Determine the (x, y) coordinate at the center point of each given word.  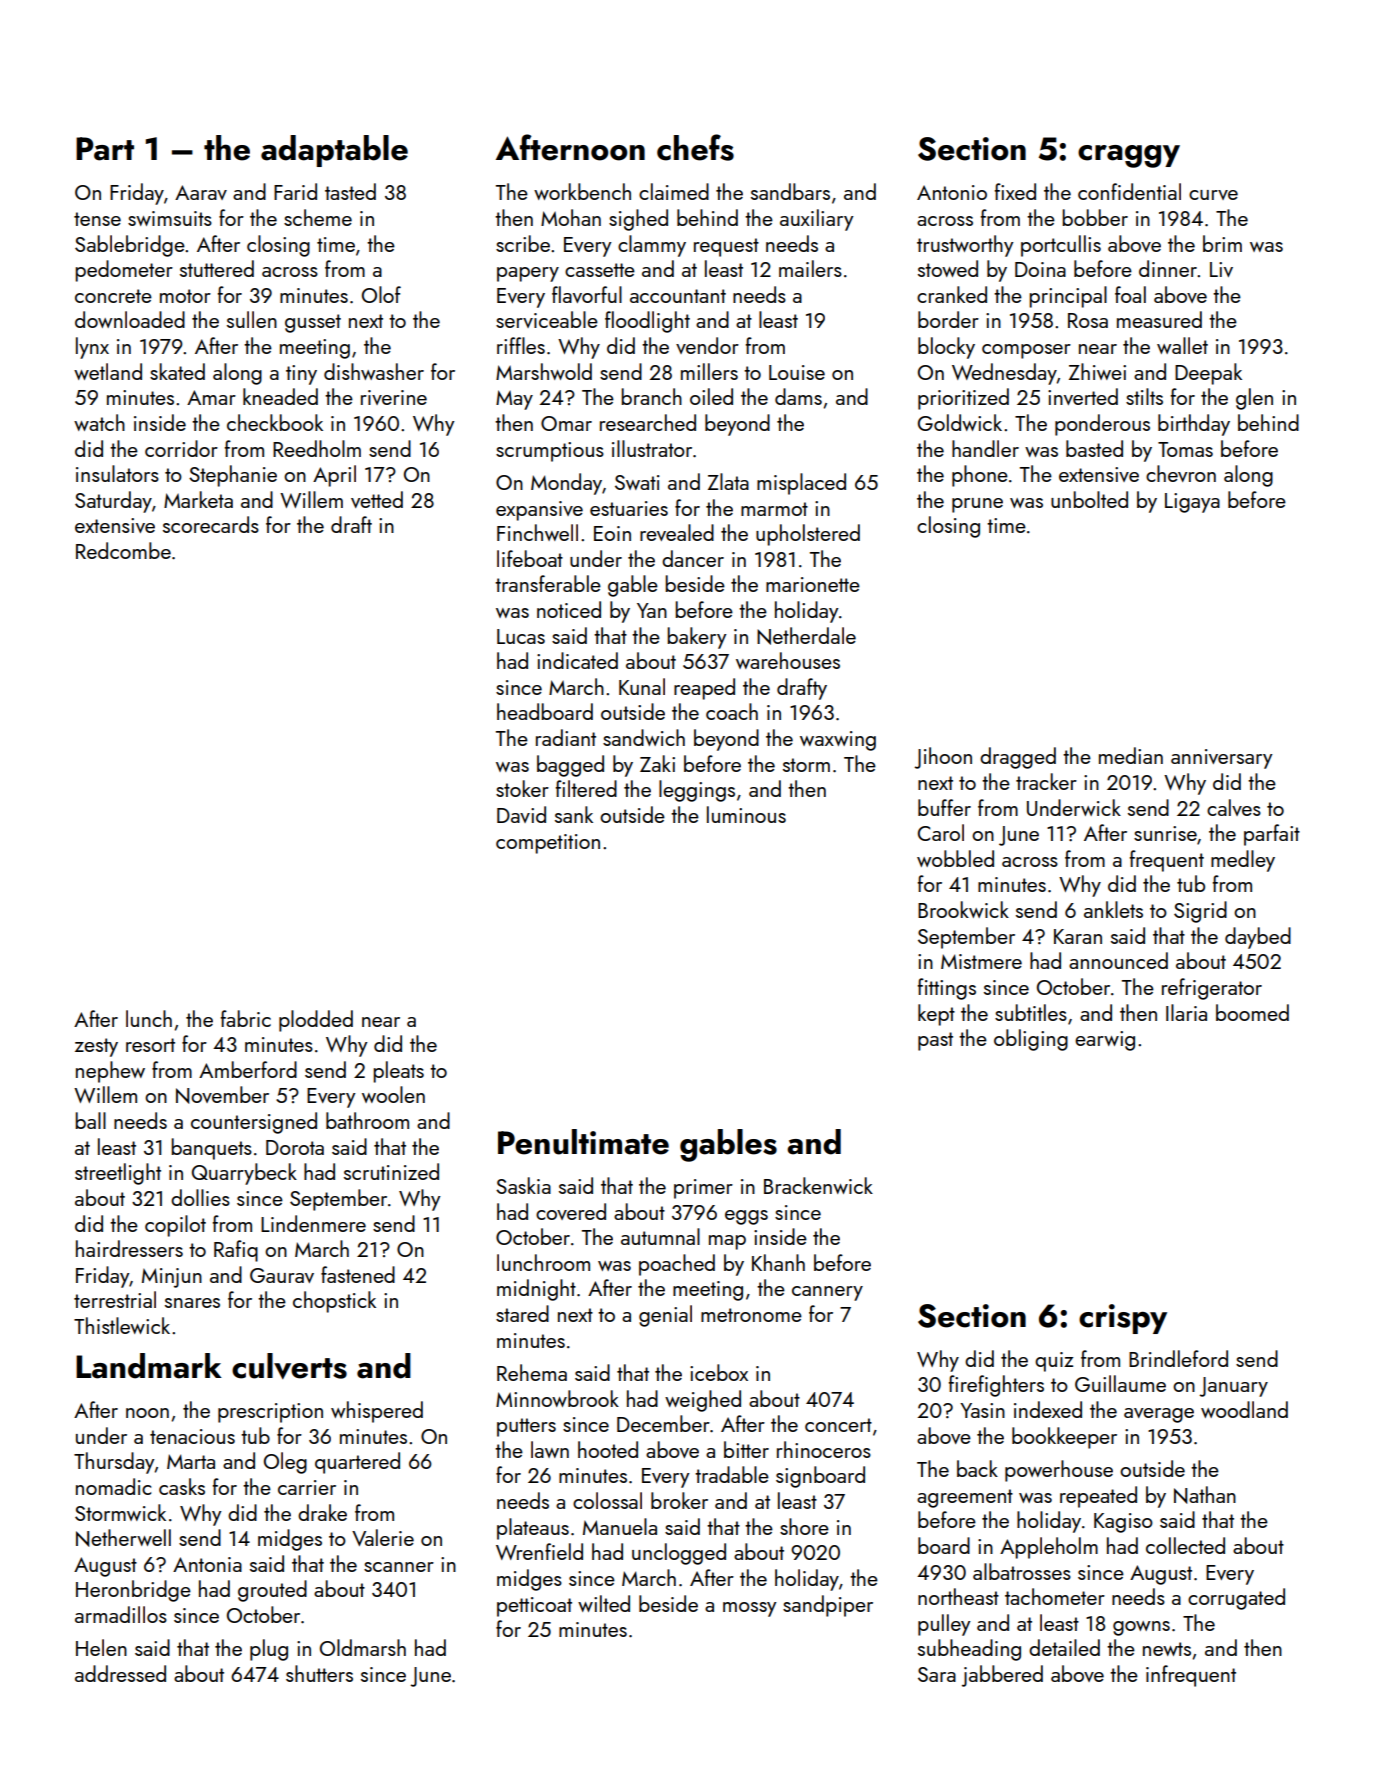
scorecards (211, 524)
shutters (319, 1673)
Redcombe (123, 550)
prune (977, 505)
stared (522, 1313)
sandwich (644, 737)
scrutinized (391, 1171)
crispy (1123, 1319)
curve (1213, 195)
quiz (1054, 1362)
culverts (289, 1366)
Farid (295, 191)
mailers (810, 268)
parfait (1272, 835)
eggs (746, 1217)
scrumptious (550, 452)
